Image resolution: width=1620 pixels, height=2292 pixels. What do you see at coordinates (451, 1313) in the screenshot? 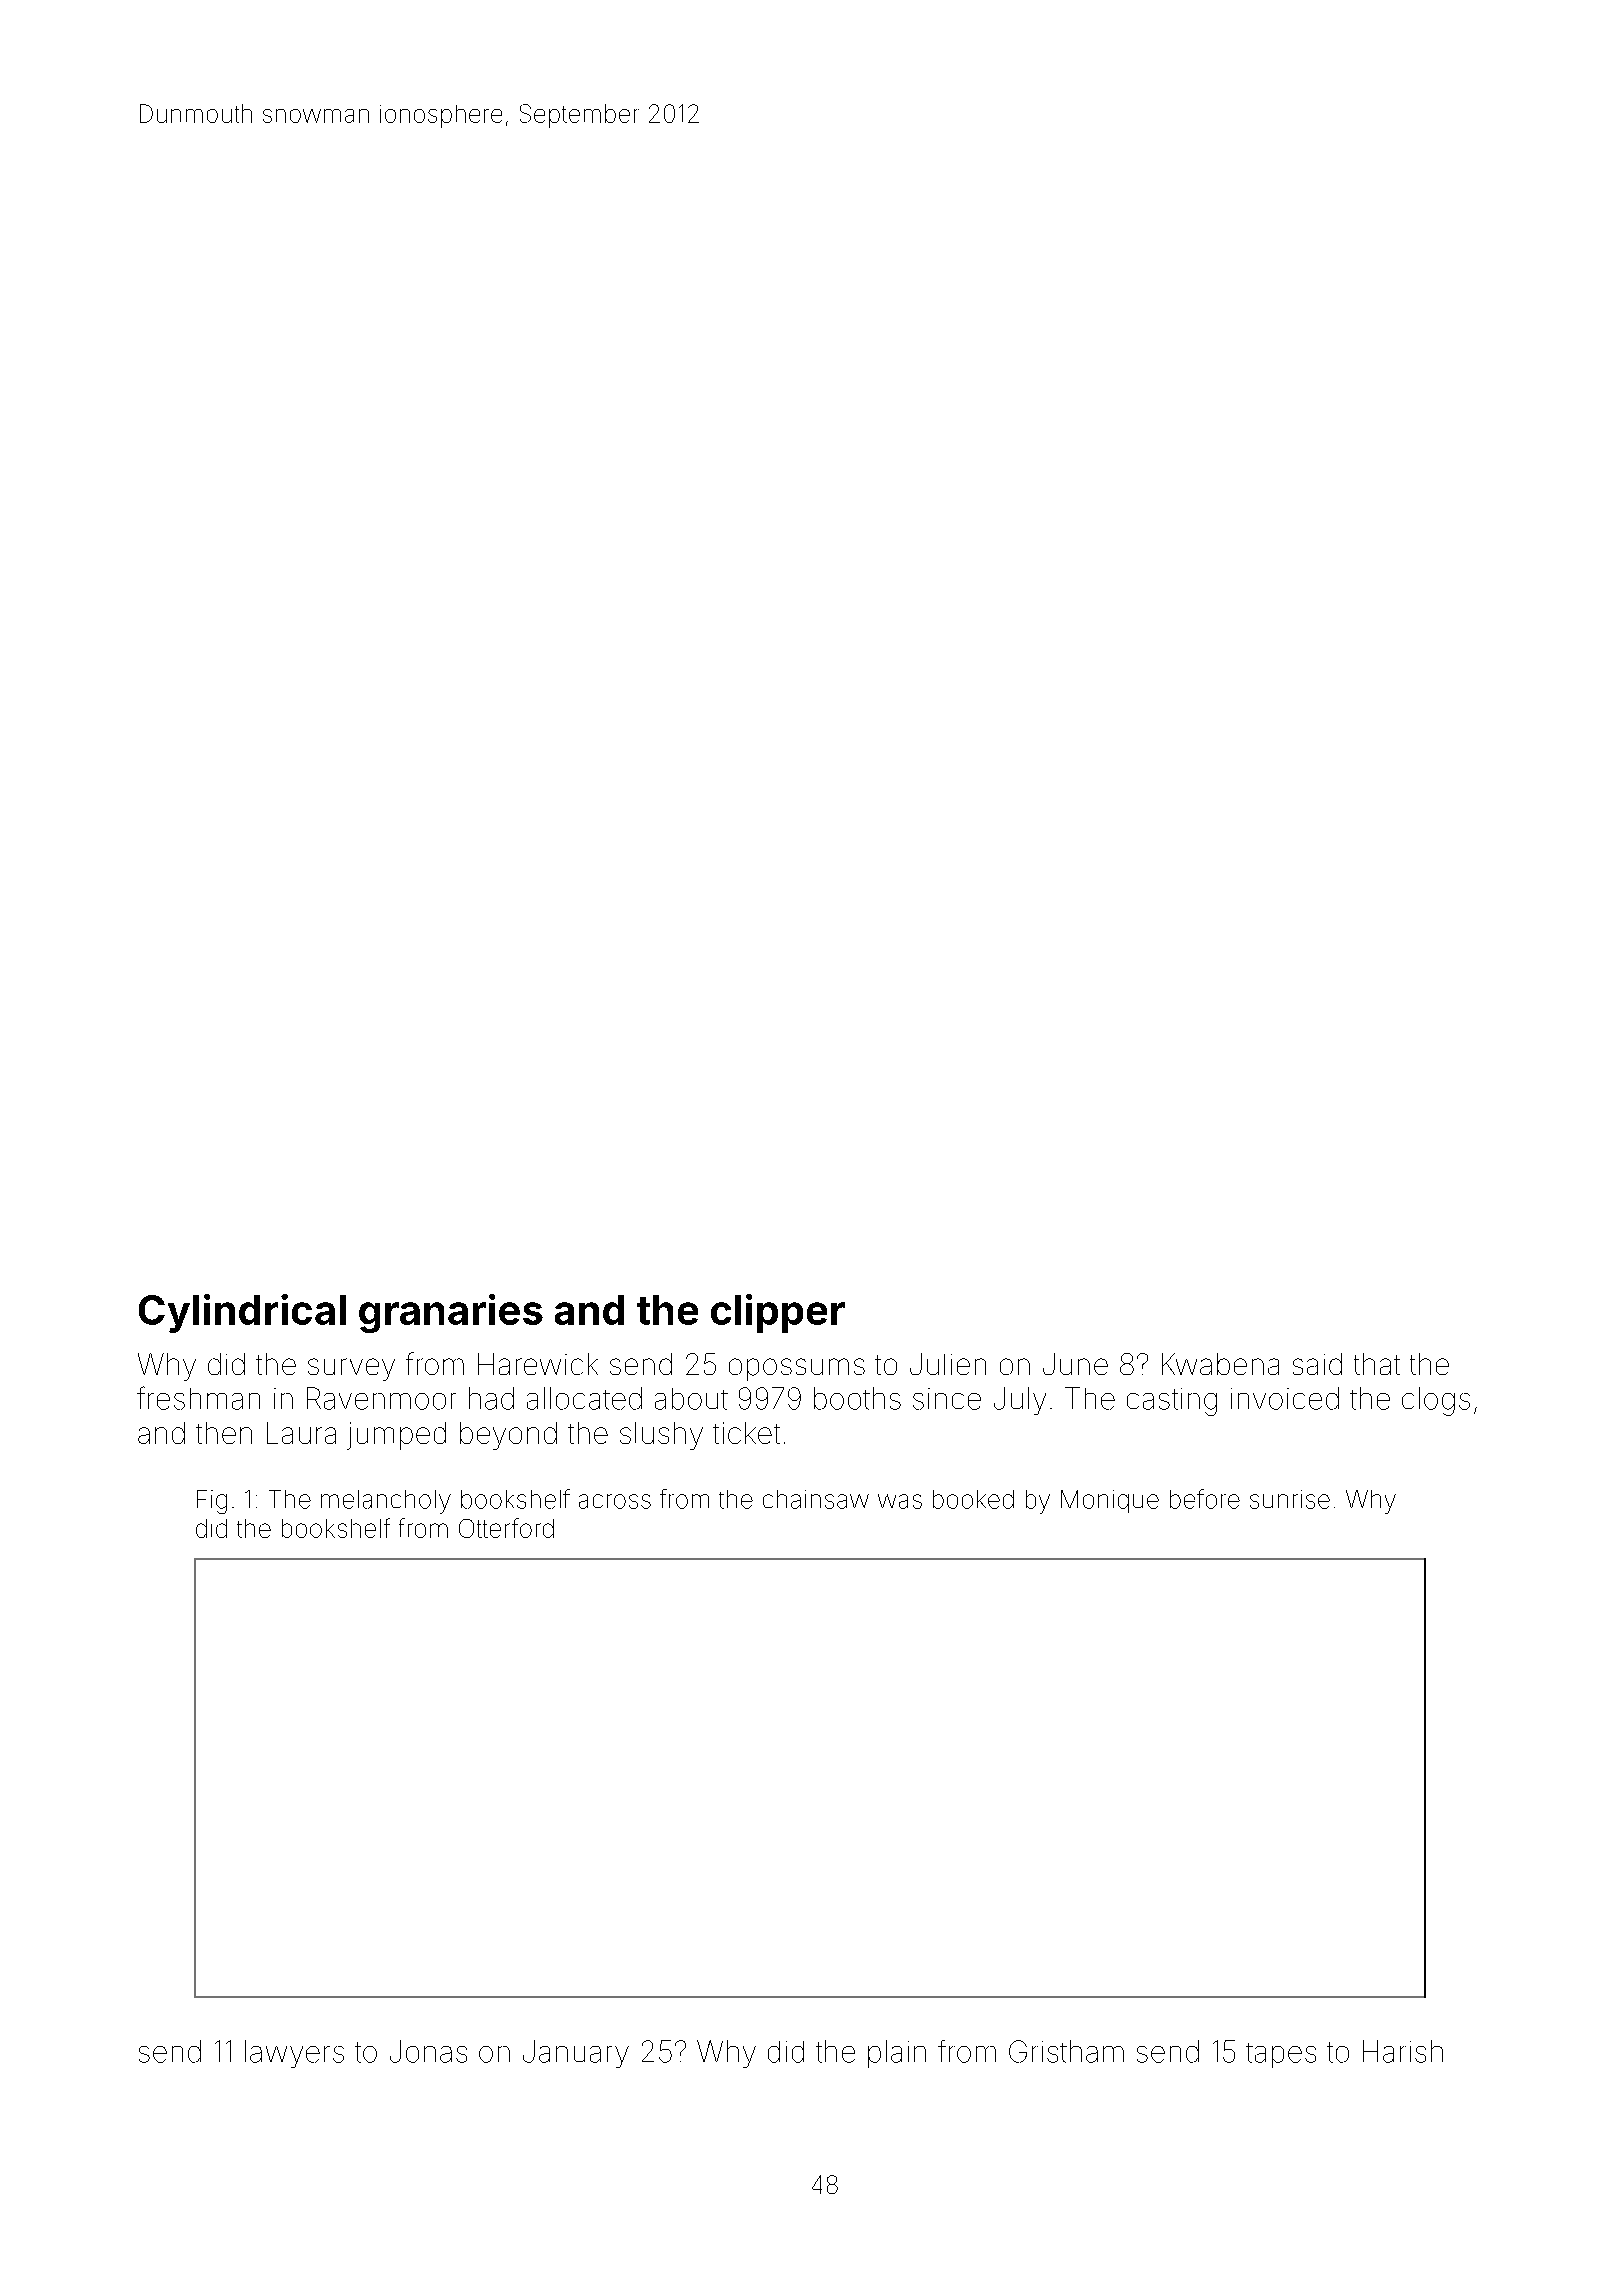
I see `granaries` at bounding box center [451, 1313].
